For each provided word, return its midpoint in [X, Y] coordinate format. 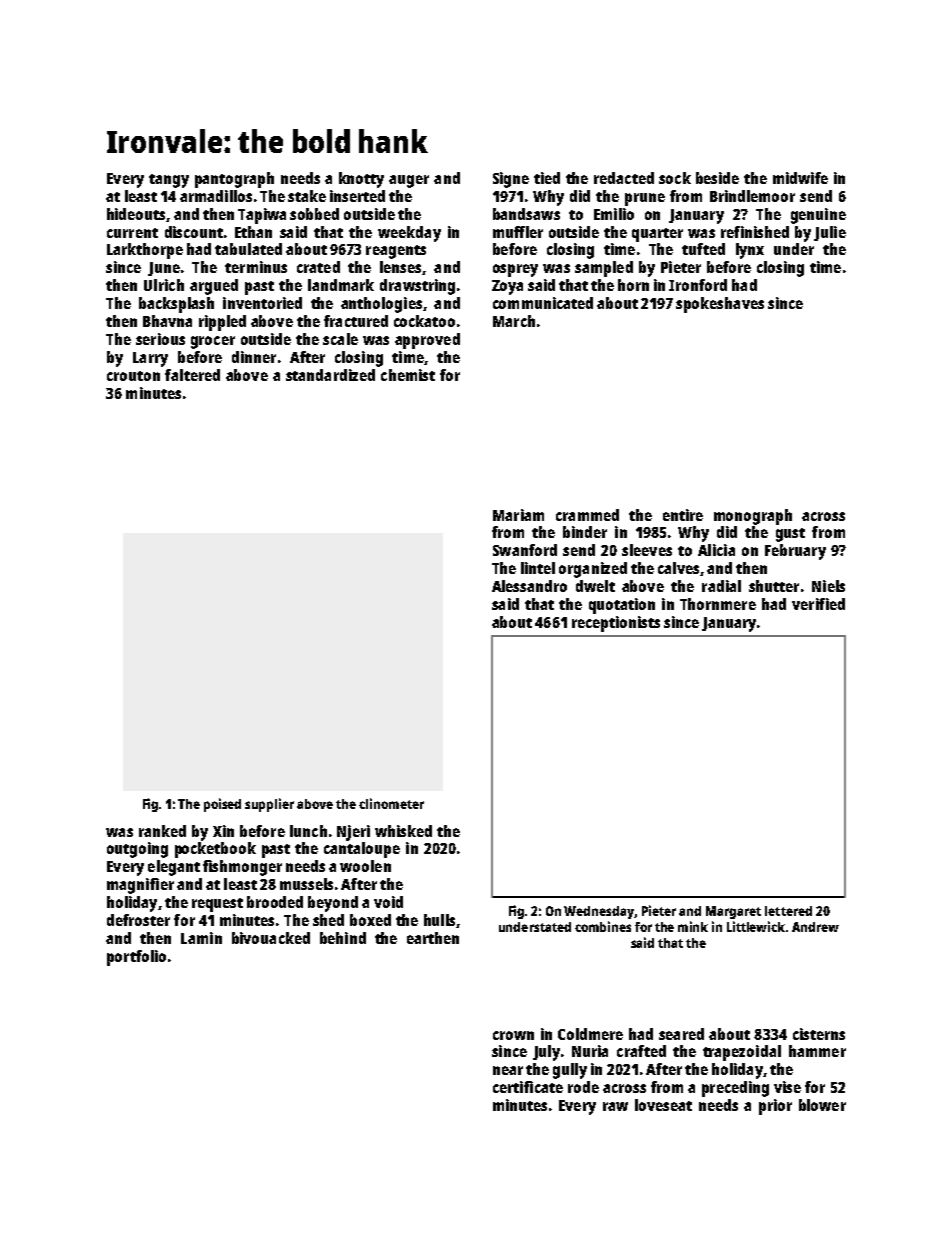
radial [721, 586]
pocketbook [215, 850]
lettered [788, 911]
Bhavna [167, 321]
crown [513, 1035]
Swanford [525, 550]
